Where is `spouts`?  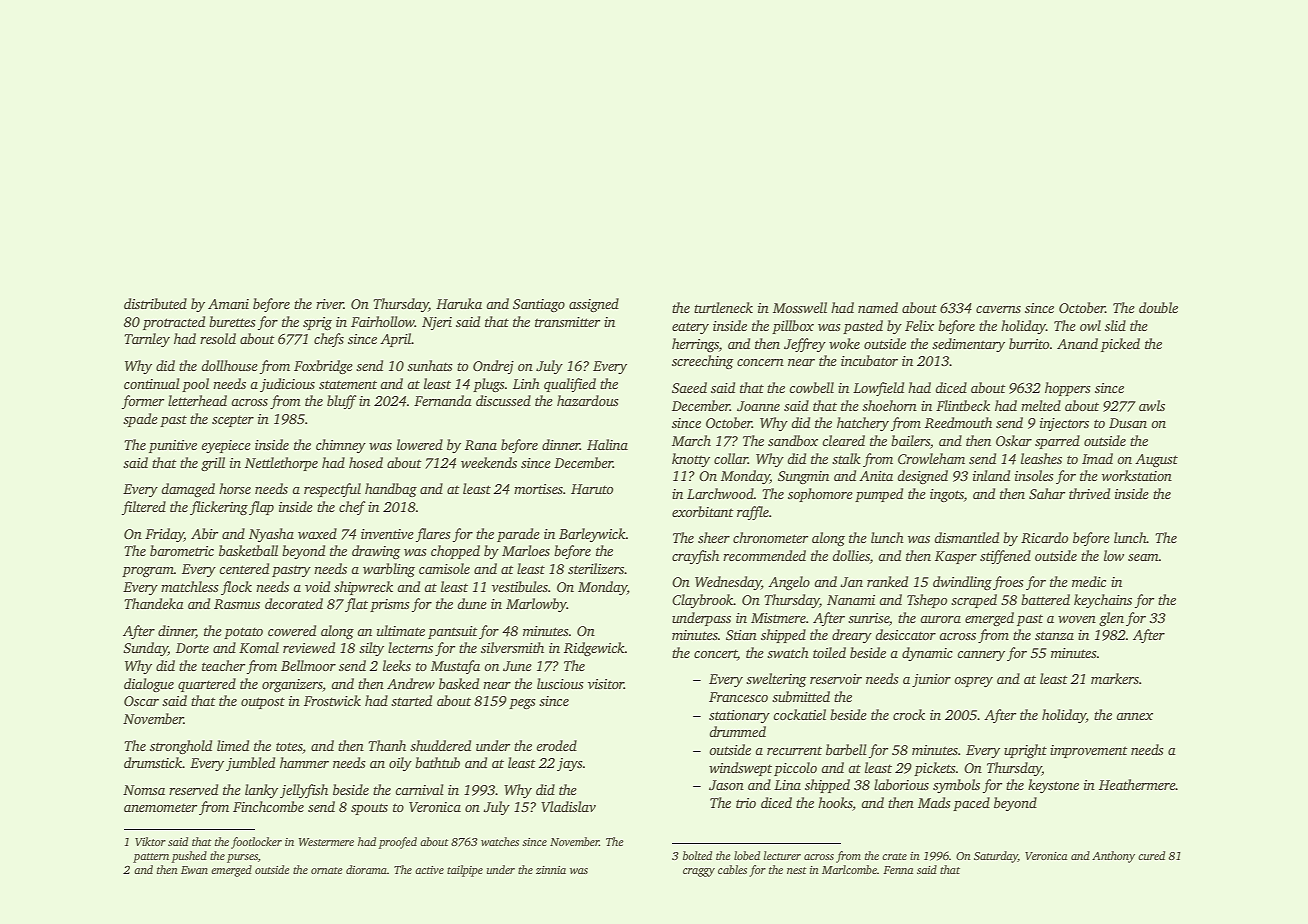 spouts is located at coordinates (369, 809).
